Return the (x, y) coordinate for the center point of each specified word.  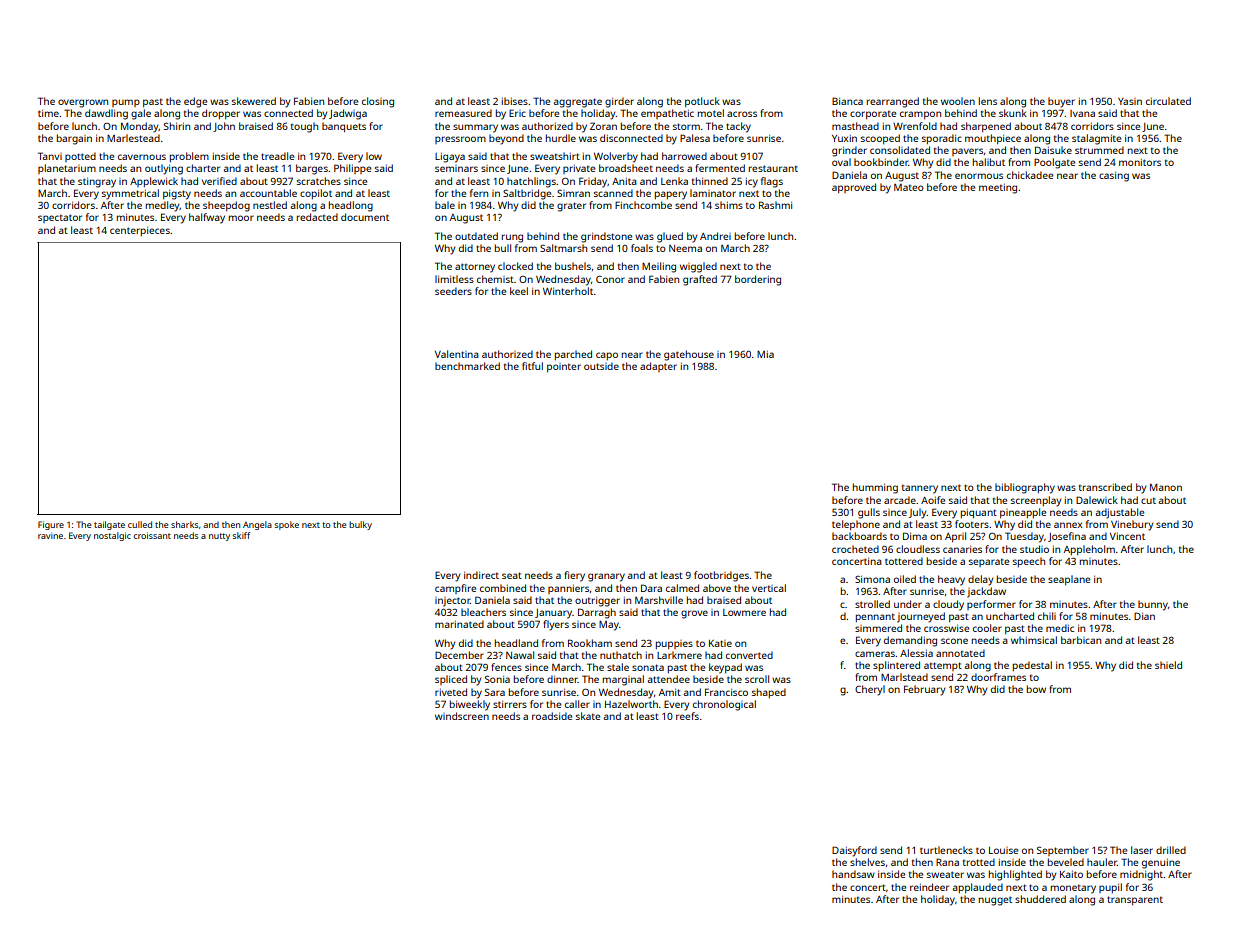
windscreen (462, 716)
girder (619, 102)
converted (749, 655)
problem (189, 157)
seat (512, 575)
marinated (459, 624)
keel (519, 291)
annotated (960, 653)
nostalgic (112, 536)
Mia (765, 354)
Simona (872, 579)
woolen (958, 101)
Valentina (457, 354)
